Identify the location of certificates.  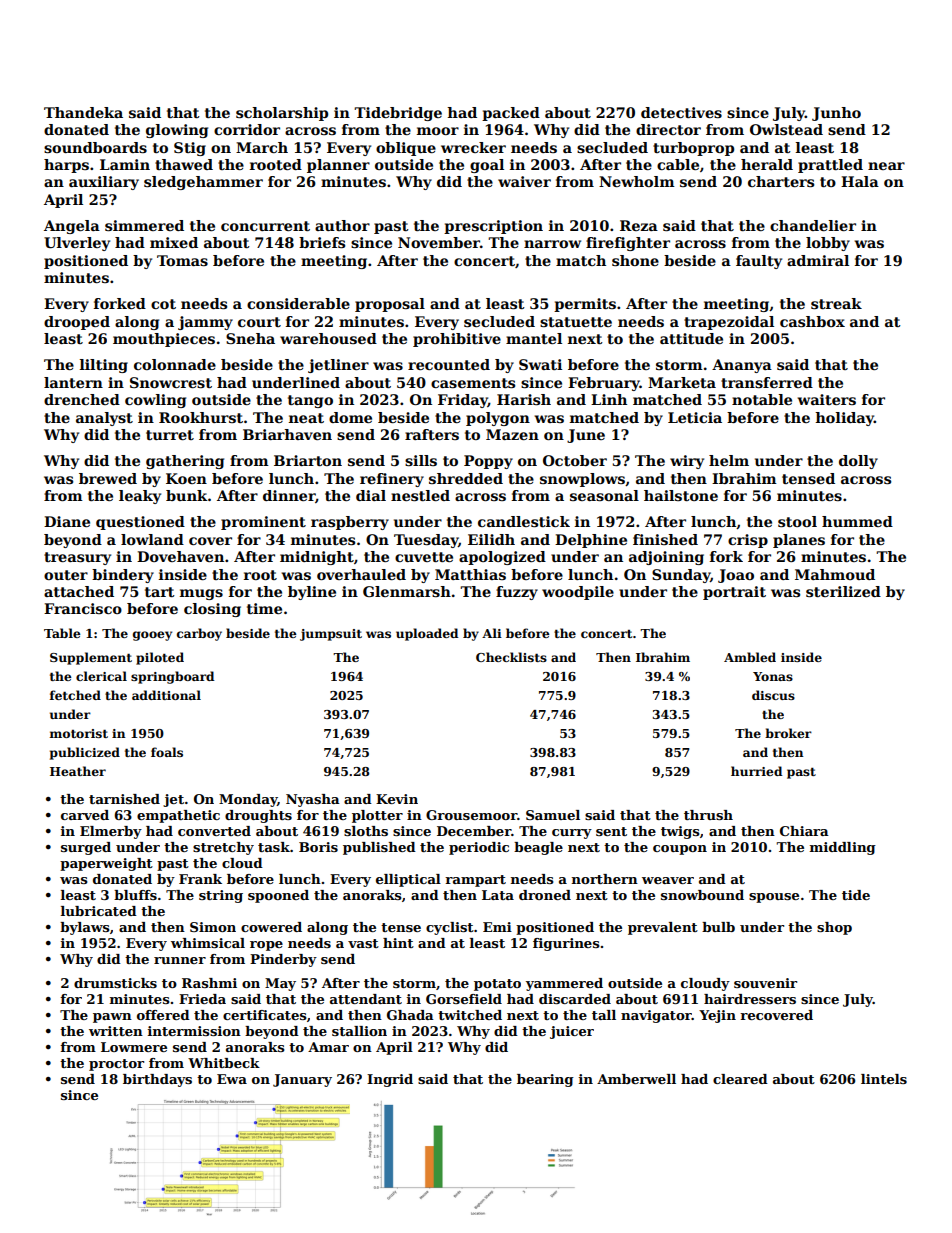
(265, 1015).
